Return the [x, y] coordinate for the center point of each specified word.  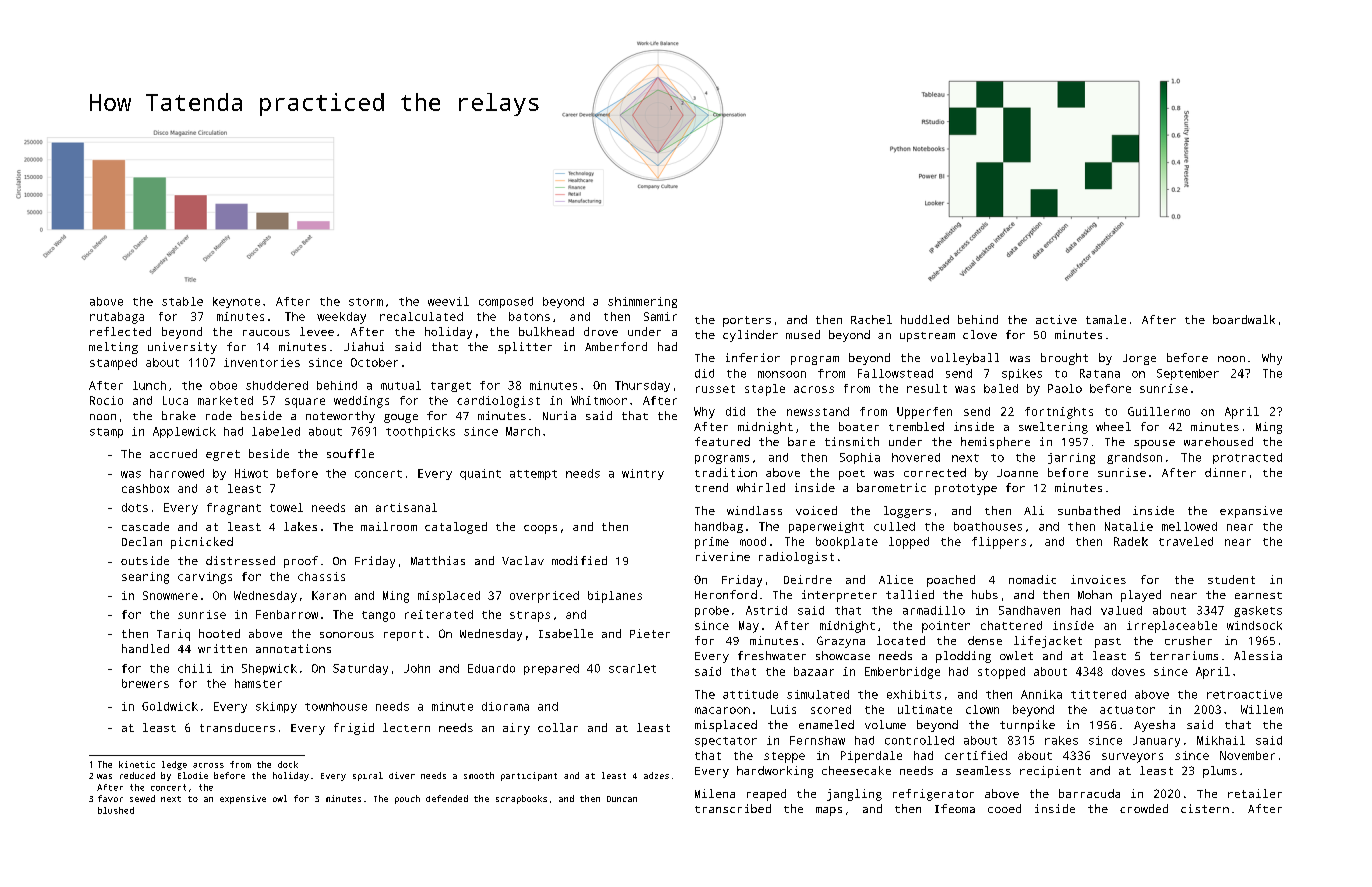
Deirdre [808, 579]
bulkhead [546, 331]
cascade [145, 526]
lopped [909, 543]
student [1231, 579]
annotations [293, 648]
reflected [120, 331]
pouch [407, 799]
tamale [1106, 319]
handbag [719, 527]
